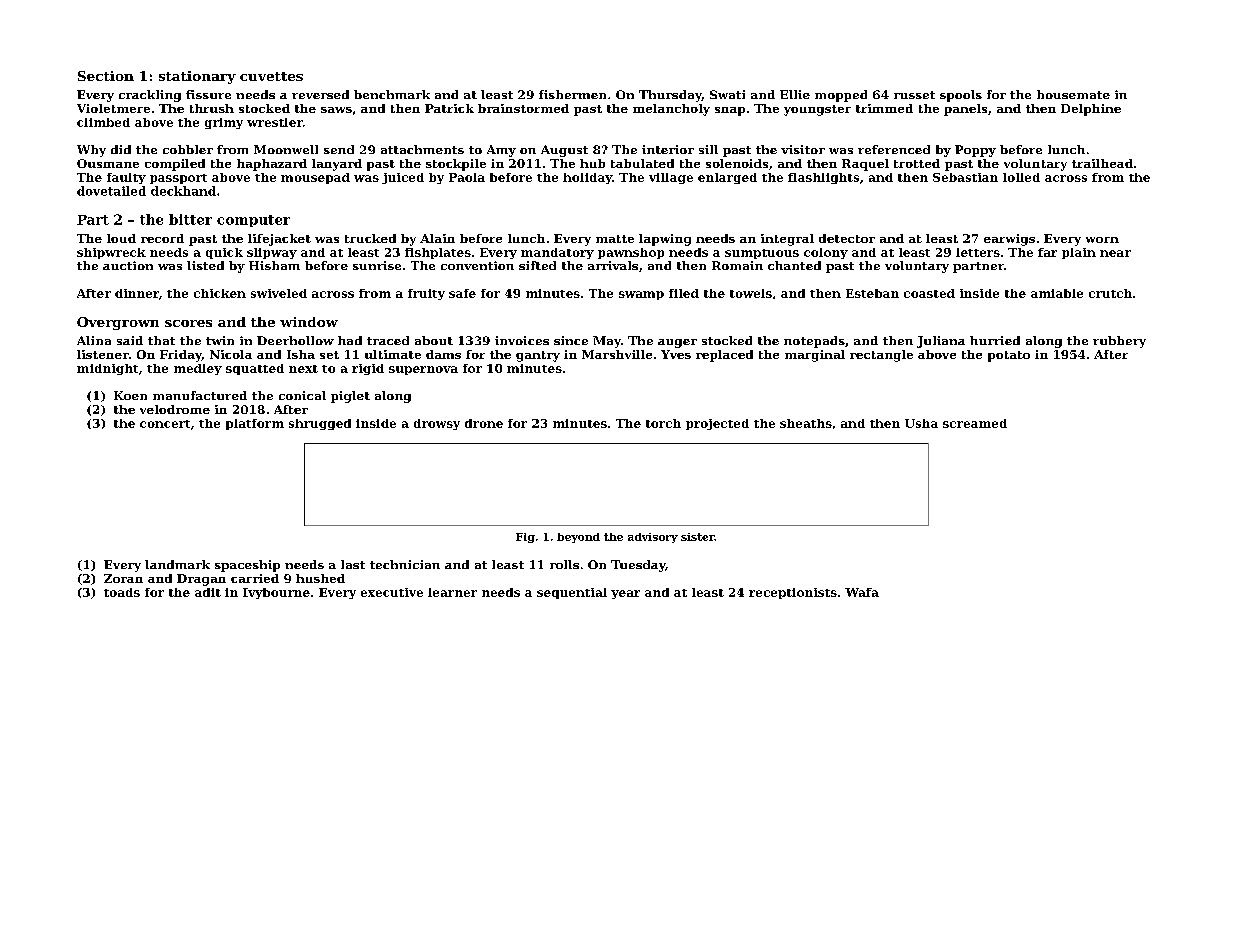 The height and width of the document is (952, 1233). I want to click on adit, so click(208, 592).
